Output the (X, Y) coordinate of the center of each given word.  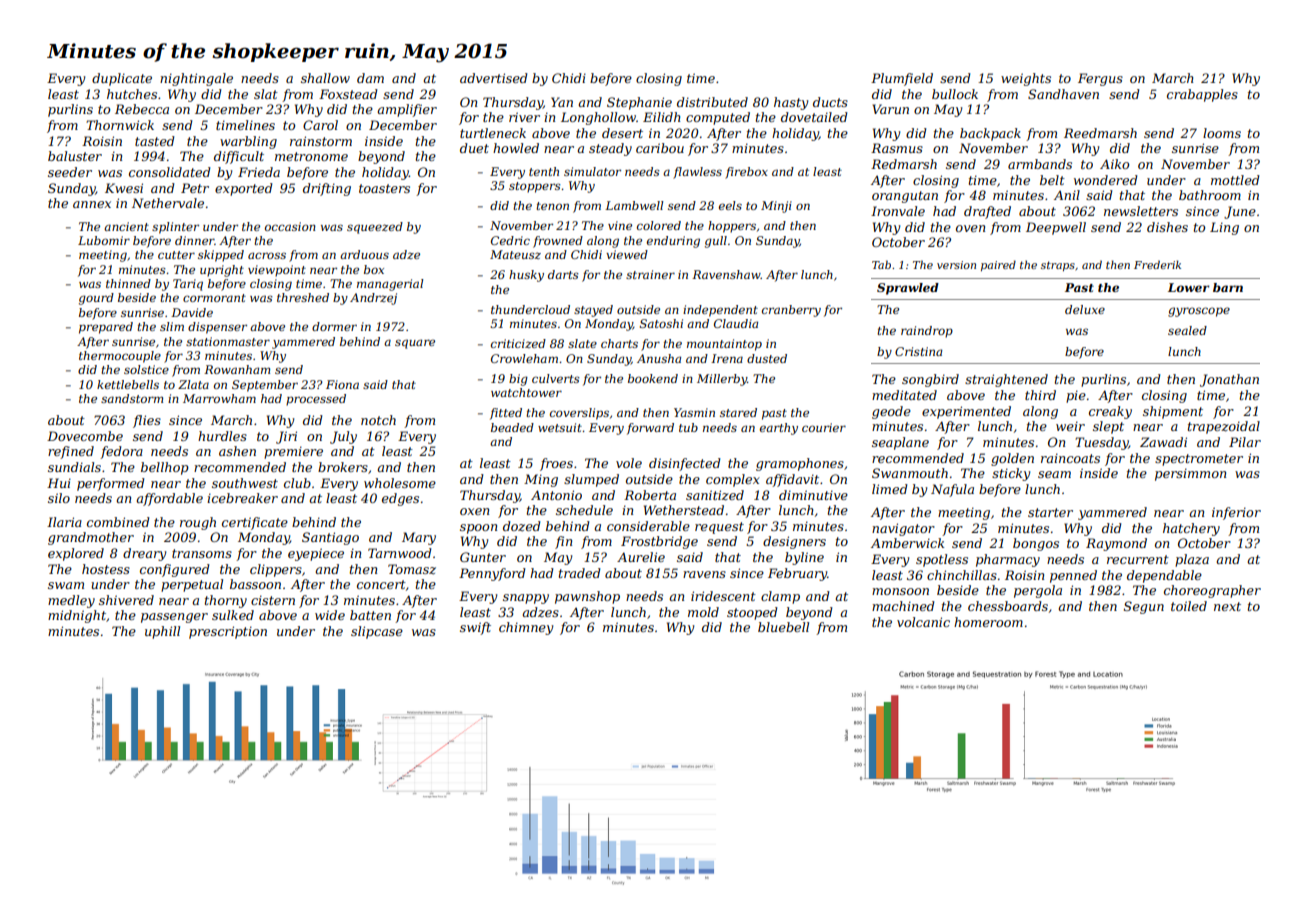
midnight (77, 616)
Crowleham (524, 358)
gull (716, 242)
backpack (990, 134)
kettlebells (128, 384)
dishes (1167, 227)
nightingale (196, 79)
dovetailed (814, 117)
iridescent (723, 596)
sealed (1187, 330)
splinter (175, 228)
